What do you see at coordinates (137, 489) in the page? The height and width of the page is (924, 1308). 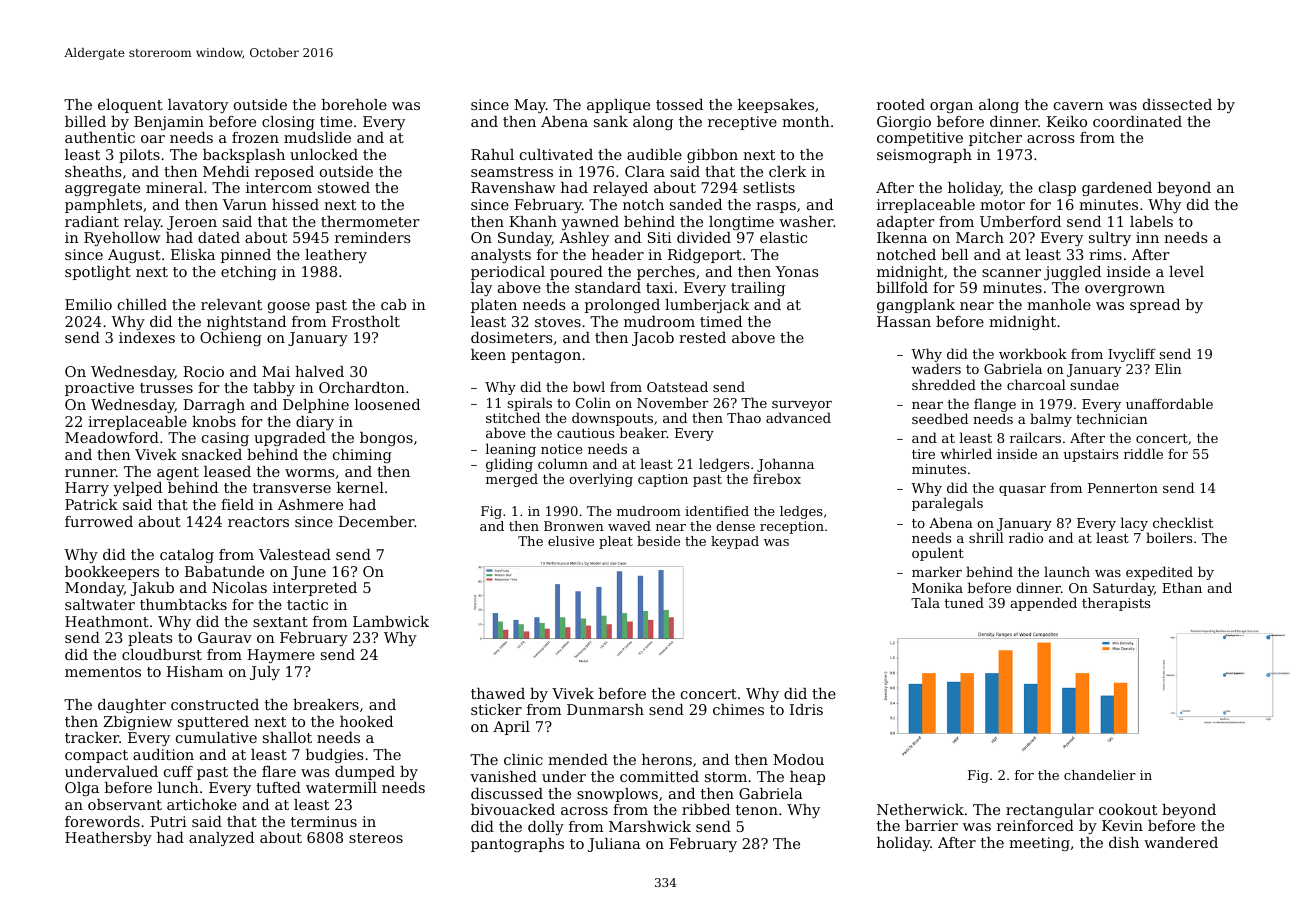 I see `yelped` at bounding box center [137, 489].
